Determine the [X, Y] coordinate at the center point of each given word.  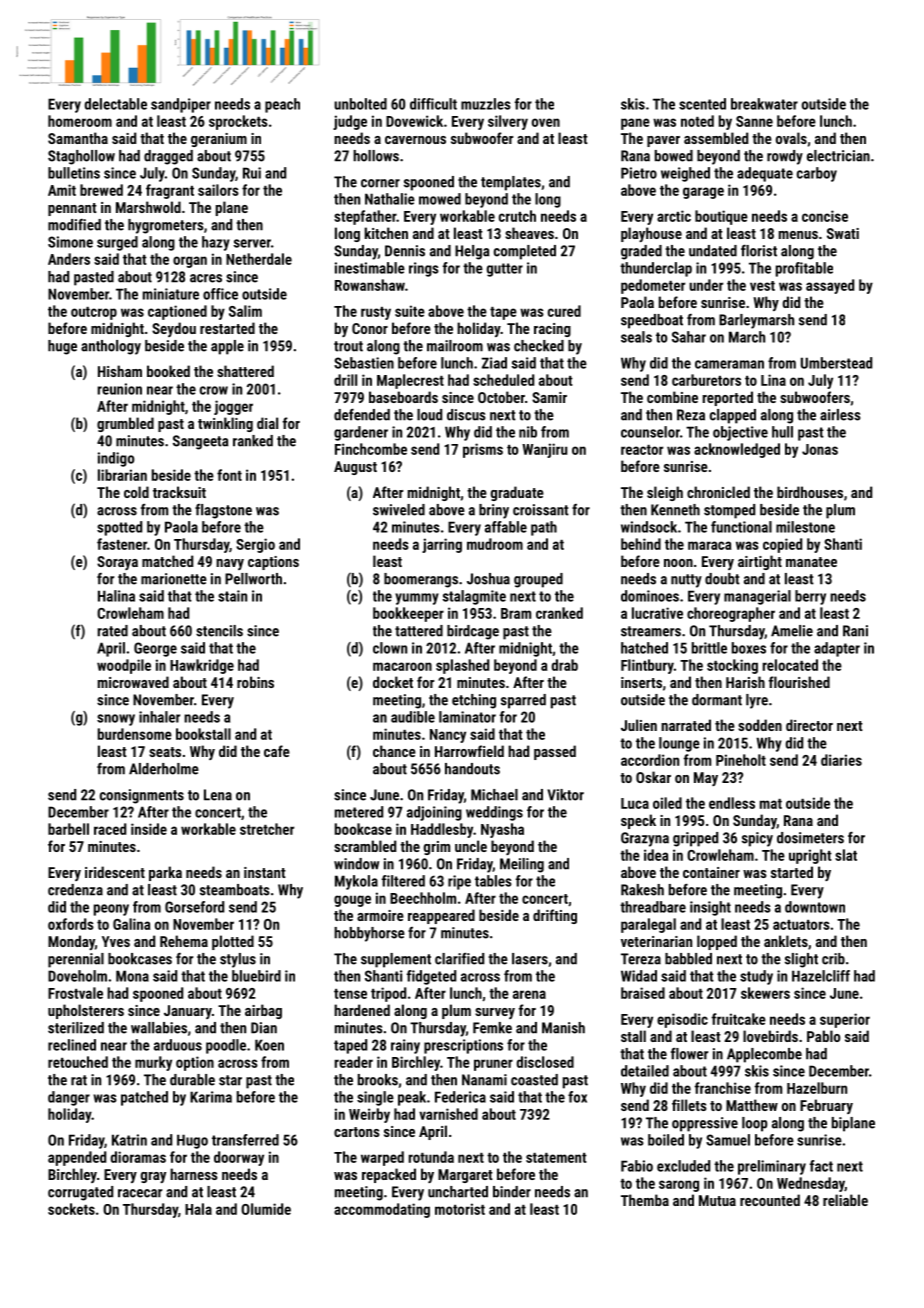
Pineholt [741, 760]
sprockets [238, 122]
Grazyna [645, 839]
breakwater [764, 104]
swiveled [399, 510]
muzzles [486, 104]
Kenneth [675, 510]
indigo [116, 459]
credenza [75, 890]
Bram [516, 613]
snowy [116, 720]
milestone [805, 527]
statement [556, 1158]
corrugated [80, 1193]
